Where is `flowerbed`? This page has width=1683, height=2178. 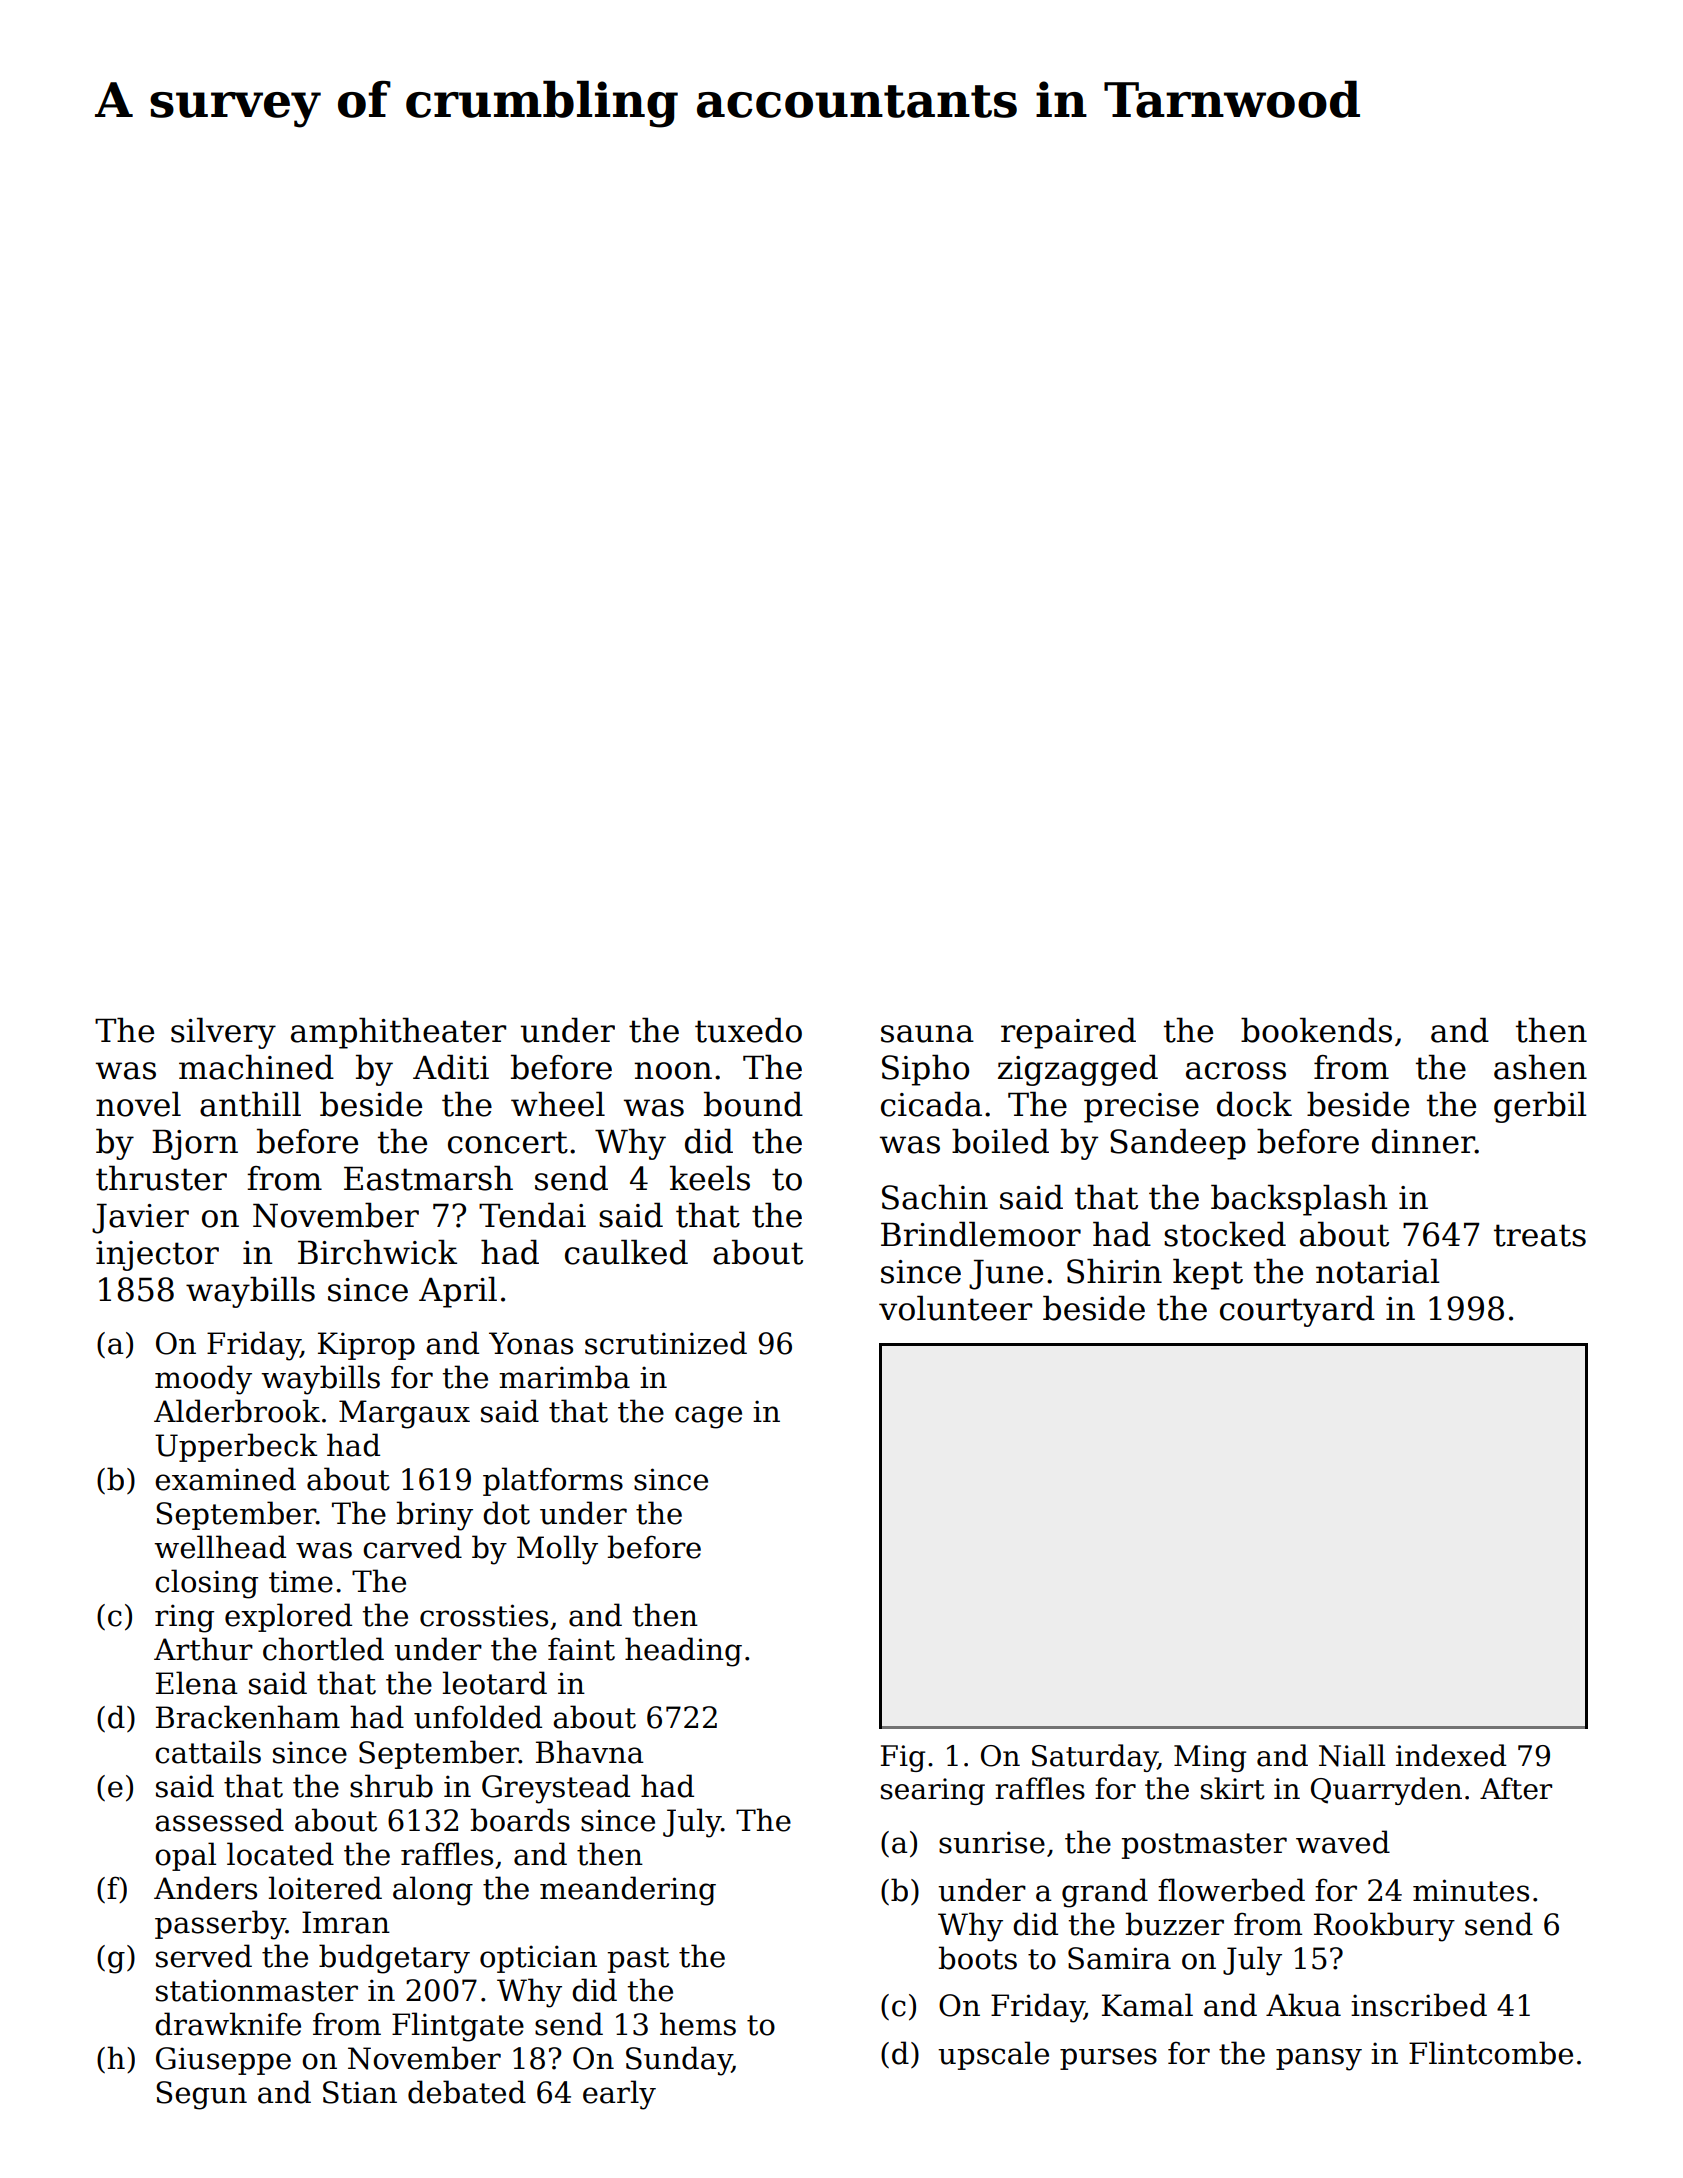 flowerbed is located at coordinates (1231, 1890).
